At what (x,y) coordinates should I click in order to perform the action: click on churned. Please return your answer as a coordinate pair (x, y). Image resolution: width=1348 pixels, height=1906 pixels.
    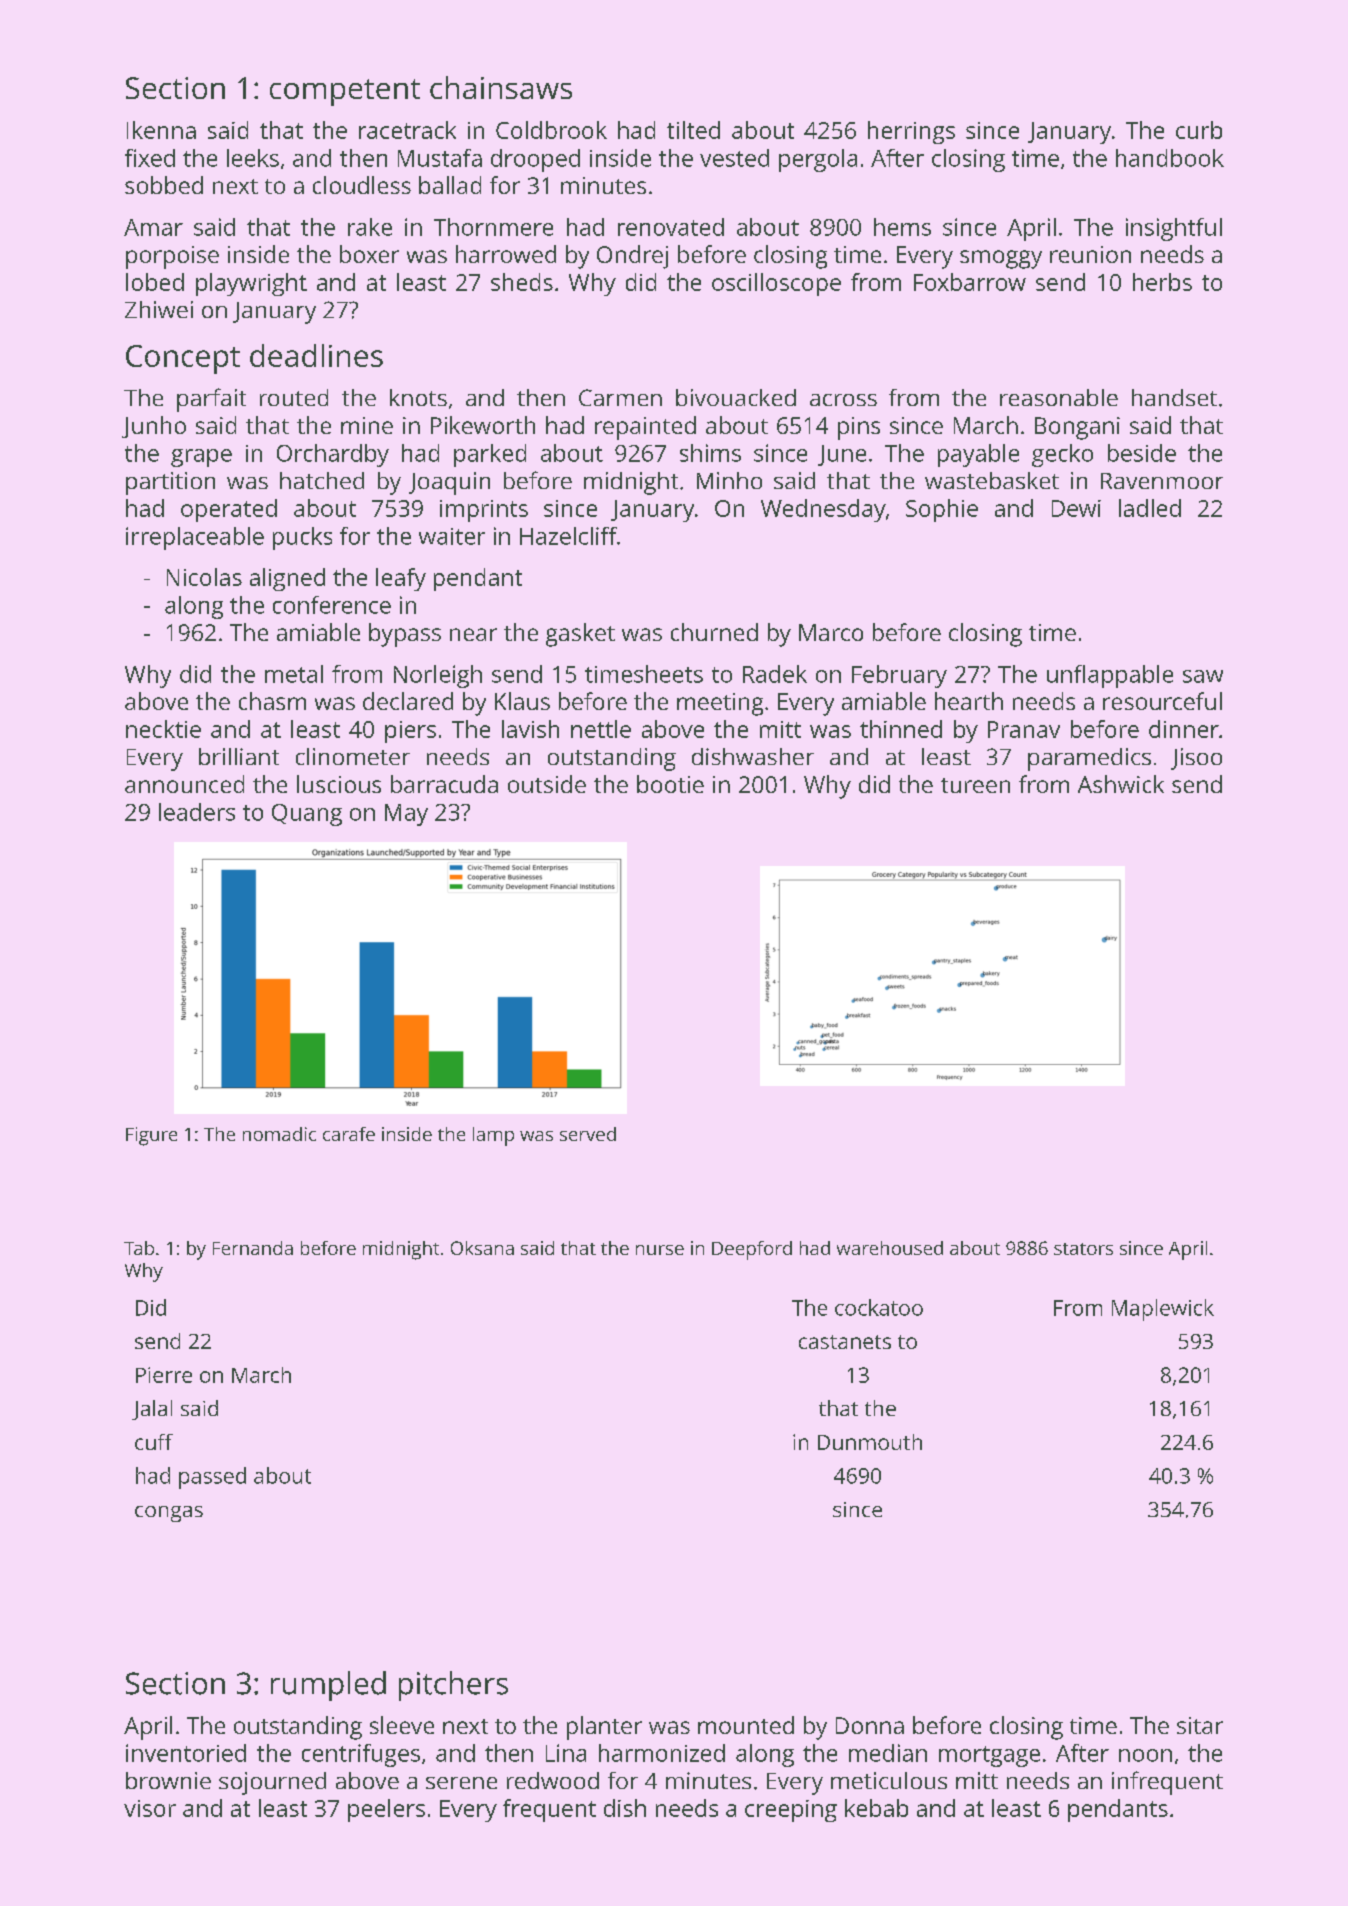
    Looking at the image, I should click on (714, 632).
